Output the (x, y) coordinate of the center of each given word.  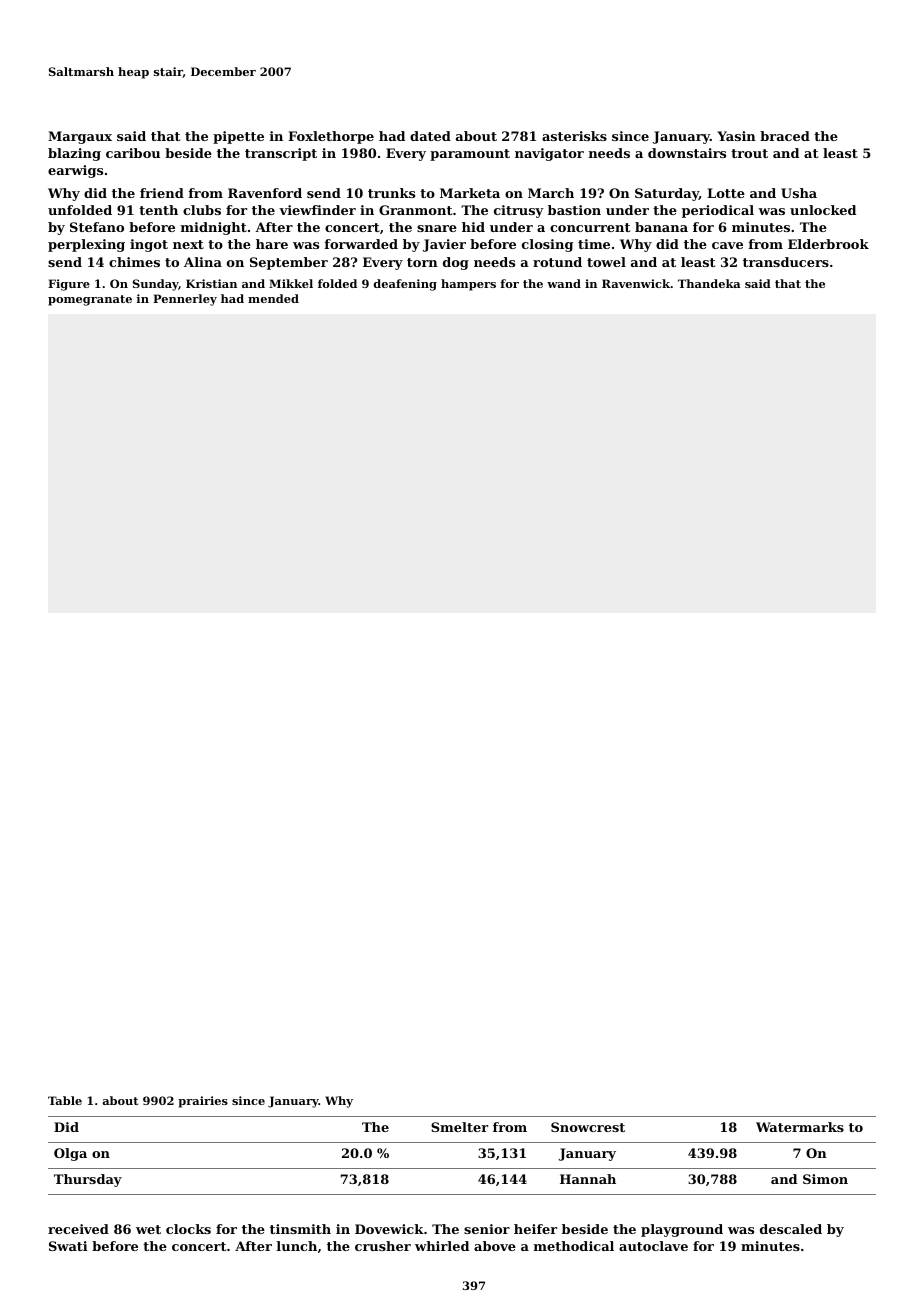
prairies (203, 1102)
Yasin (736, 136)
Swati (68, 1246)
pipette (238, 137)
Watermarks (800, 1127)
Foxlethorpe (331, 137)
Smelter (459, 1127)
